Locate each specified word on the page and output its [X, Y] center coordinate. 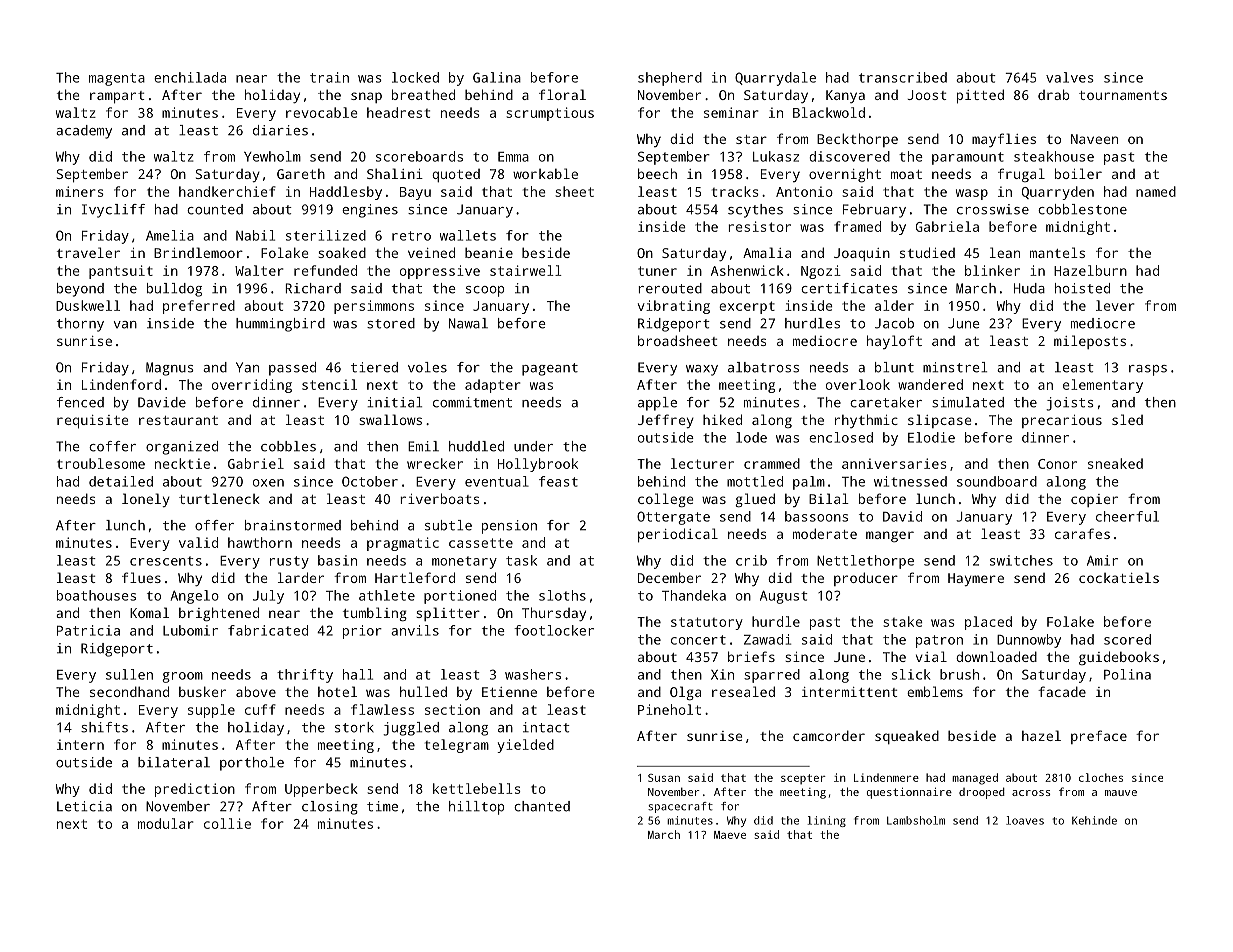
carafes [1082, 533]
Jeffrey [666, 421]
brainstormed [293, 525]
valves [1070, 77]
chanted [542, 806]
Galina [497, 77]
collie [227, 823]
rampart [117, 97]
